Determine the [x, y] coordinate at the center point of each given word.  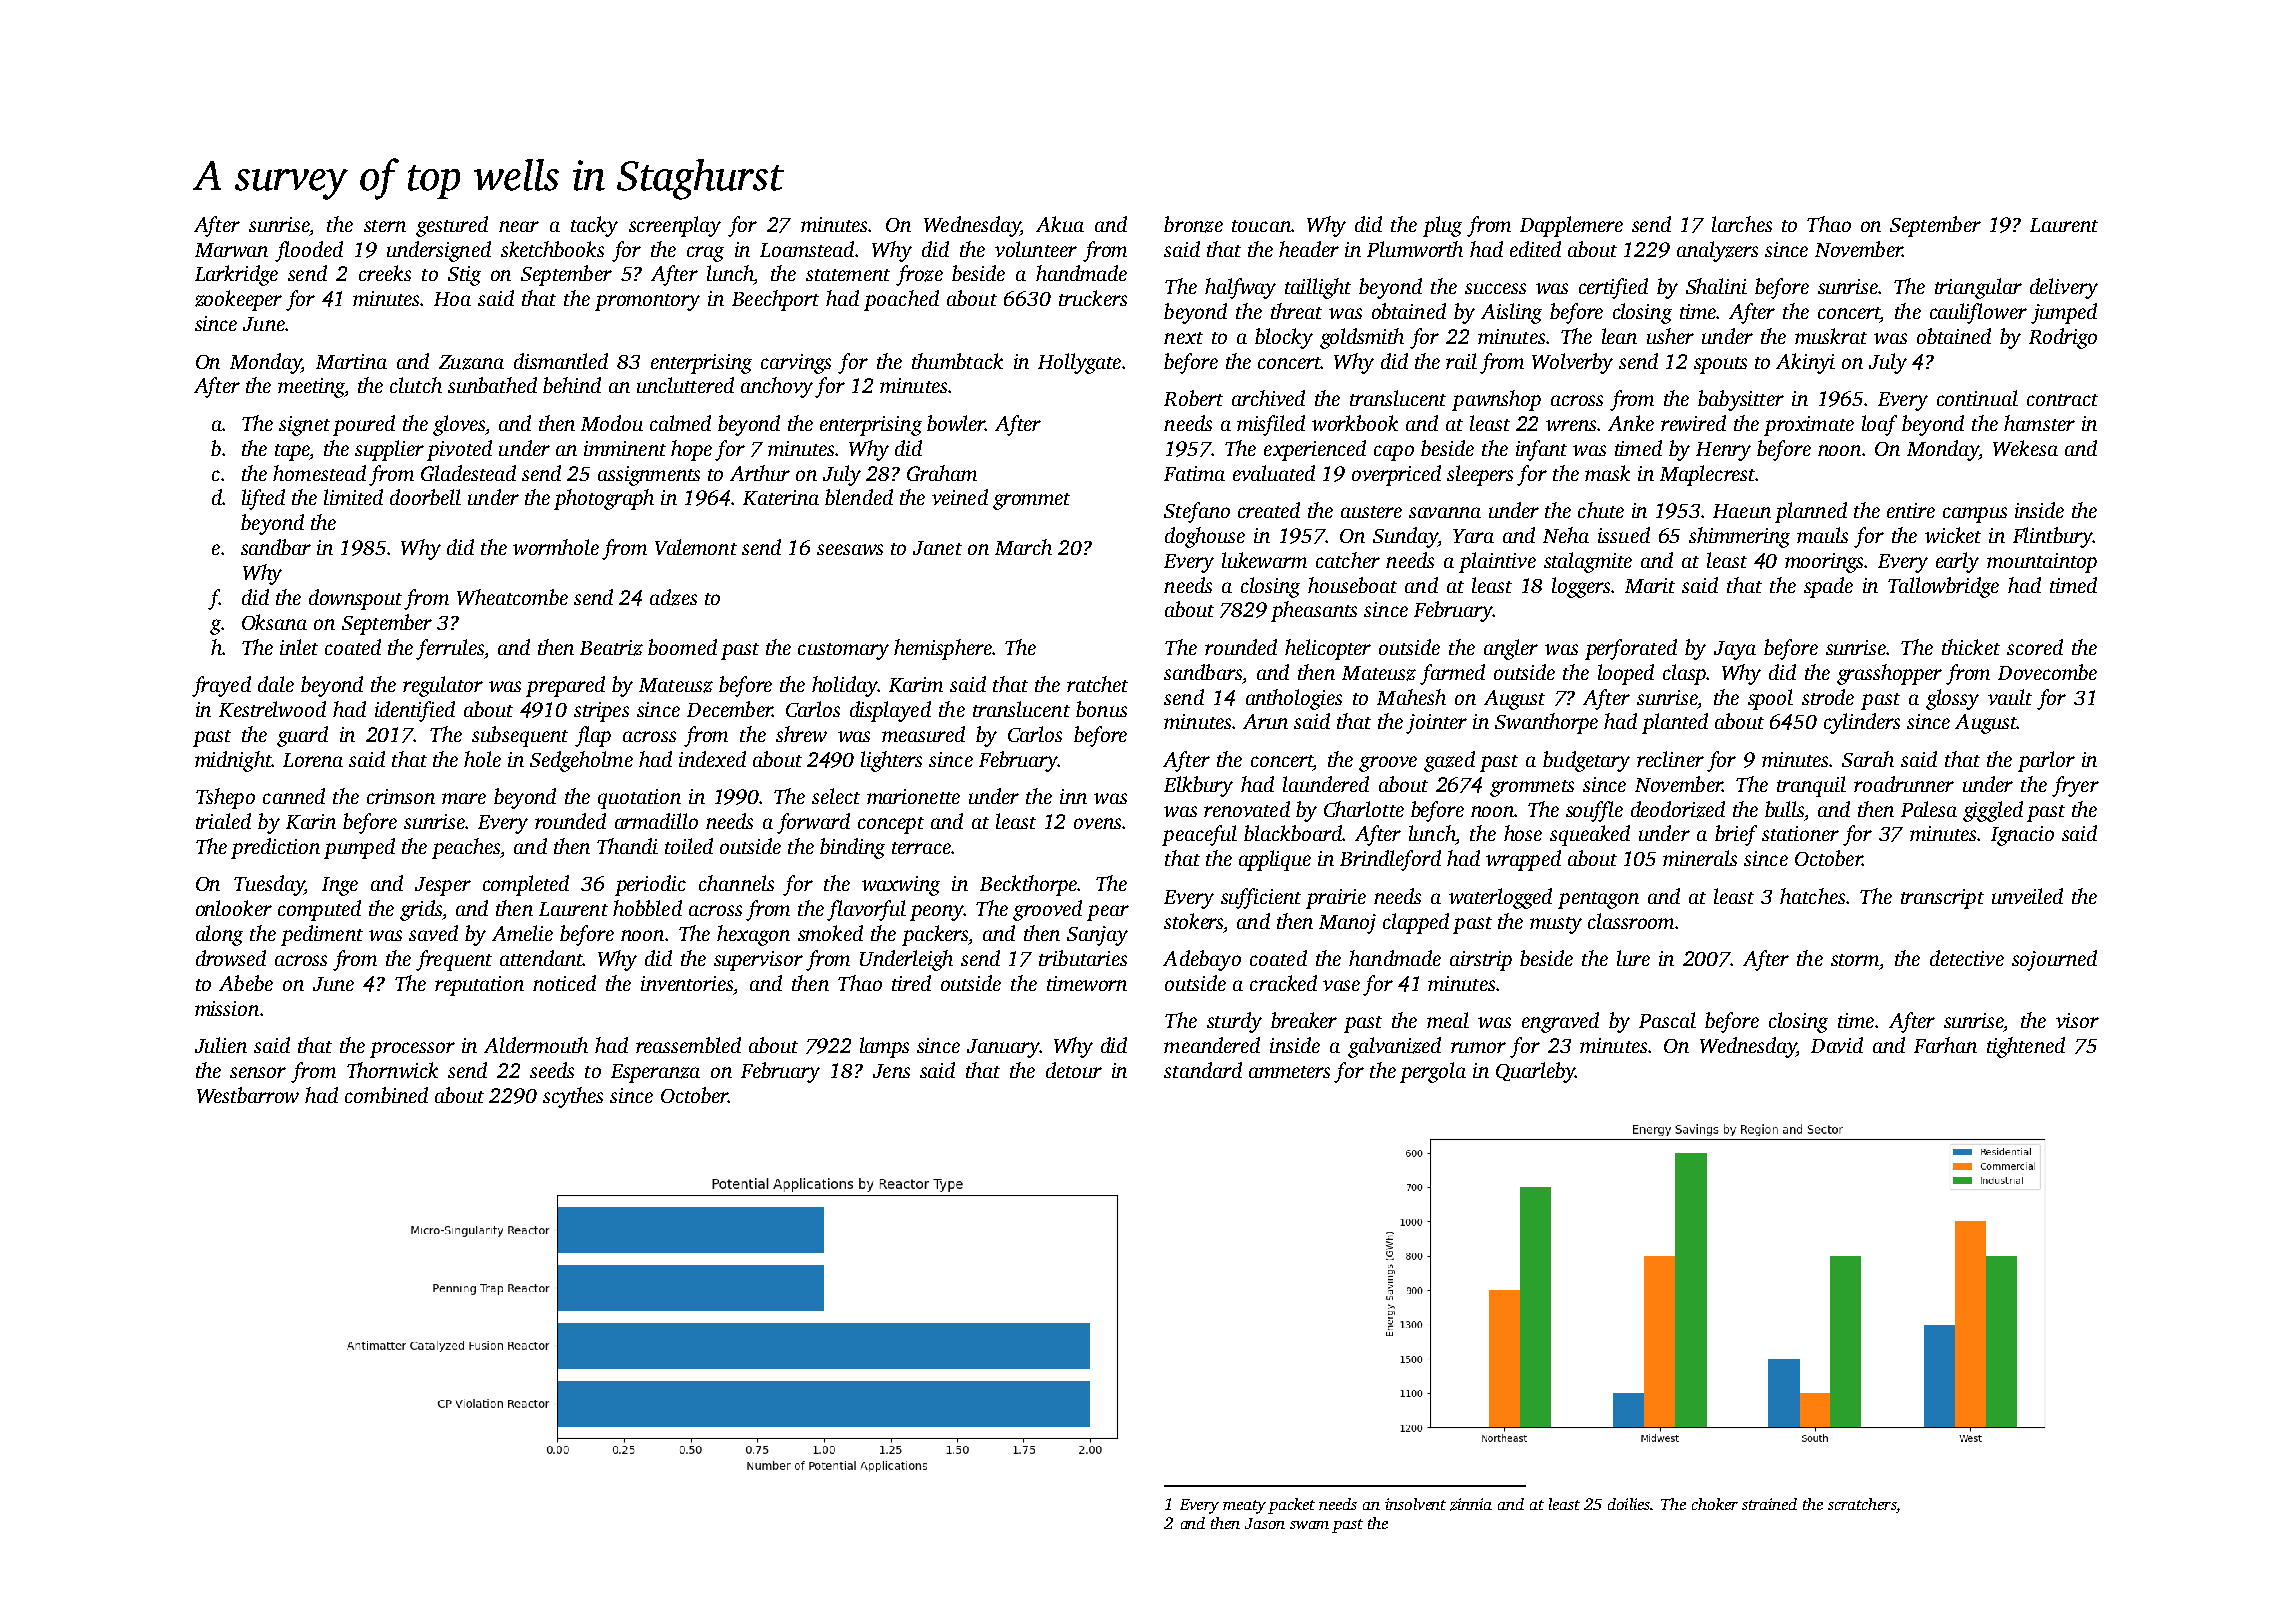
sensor [258, 1072]
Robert [1193, 398]
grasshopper [1889, 674]
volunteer [1036, 249]
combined [386, 1095]
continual [1977, 398]
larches [1742, 224]
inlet [299, 647]
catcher [1348, 560]
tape [292, 452]
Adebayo [1202, 960]
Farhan [1945, 1045]
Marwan [231, 250]
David [1837, 1045]
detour [1074, 1070]
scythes [573, 1097]
